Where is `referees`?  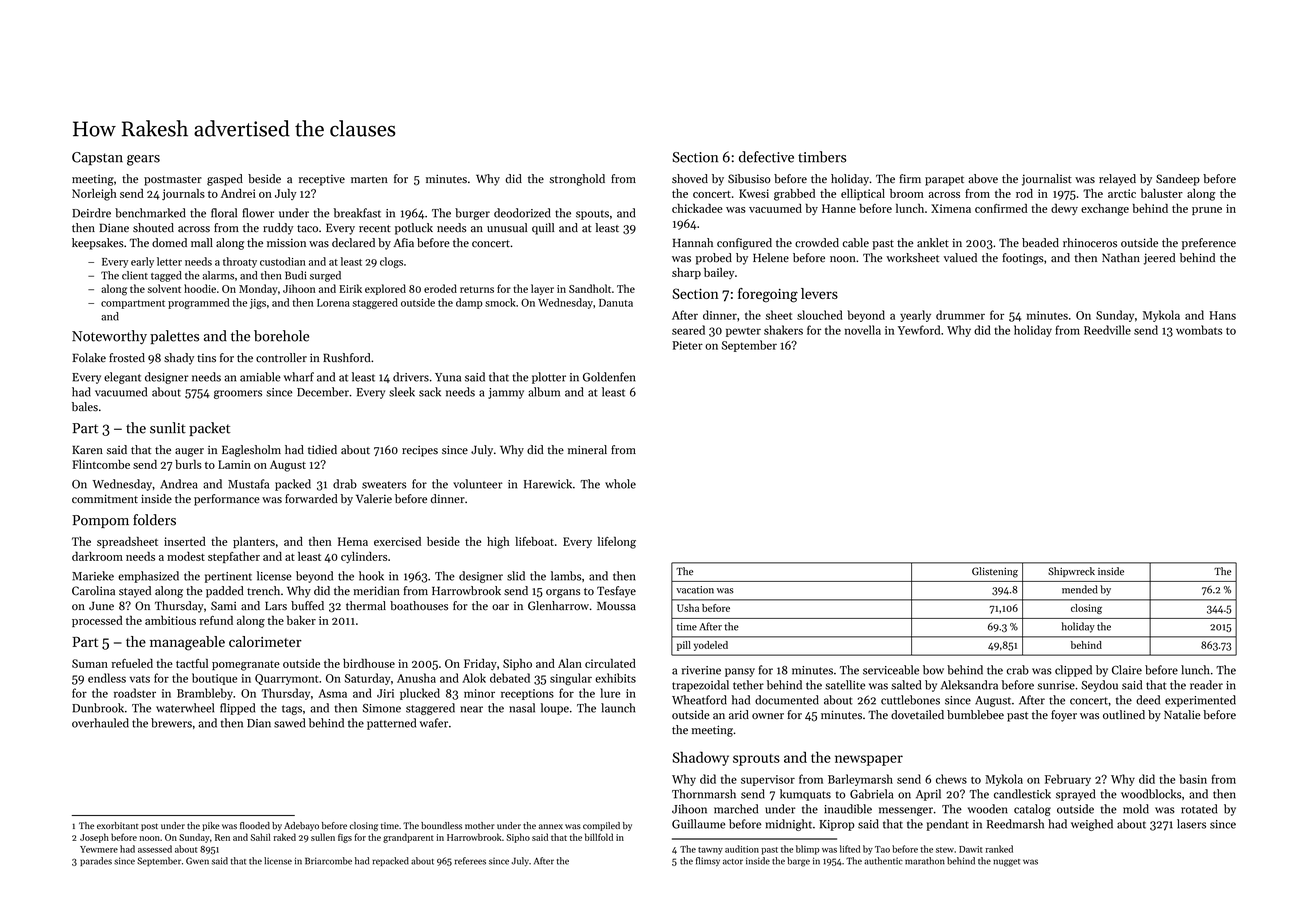
referees is located at coordinates (470, 861).
